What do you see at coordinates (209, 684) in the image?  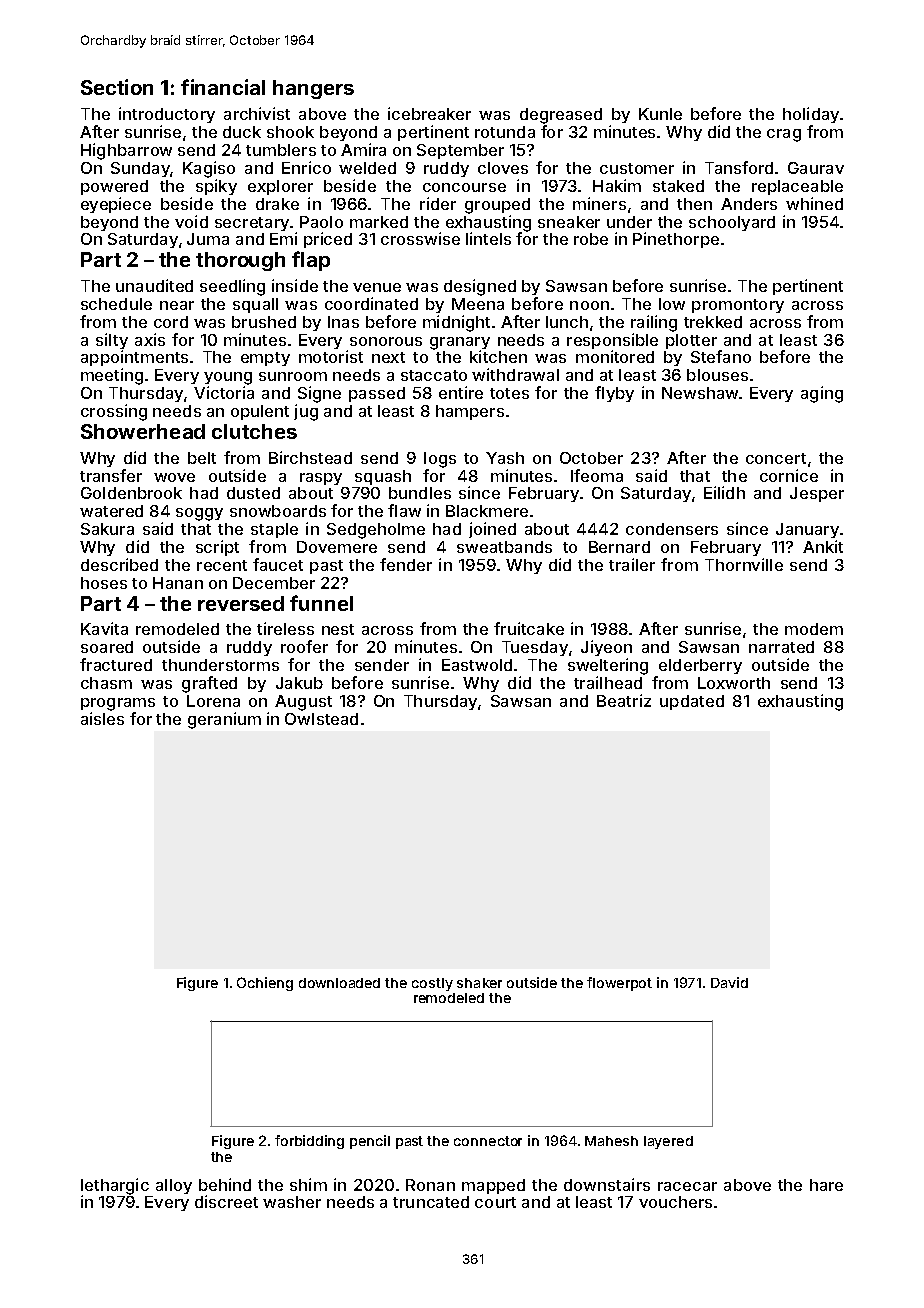 I see `grafted` at bounding box center [209, 684].
